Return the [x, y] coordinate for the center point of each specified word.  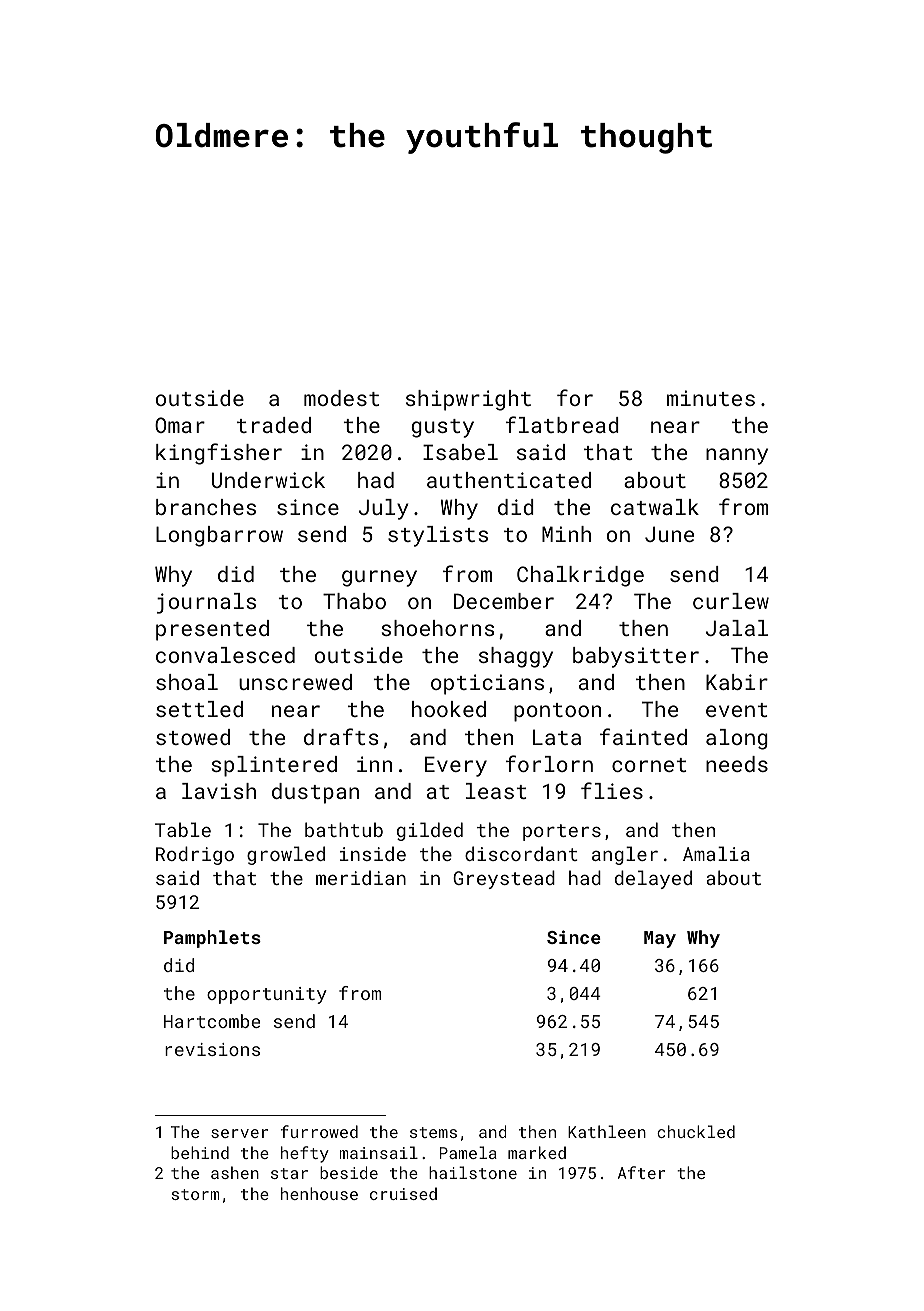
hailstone [473, 1172]
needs [737, 764]
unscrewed [295, 682]
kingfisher [219, 454]
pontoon [557, 712]
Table [183, 829]
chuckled [696, 1131]
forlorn [549, 763]
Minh [566, 534]
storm [195, 1194]
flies [612, 790]
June [669, 534]
